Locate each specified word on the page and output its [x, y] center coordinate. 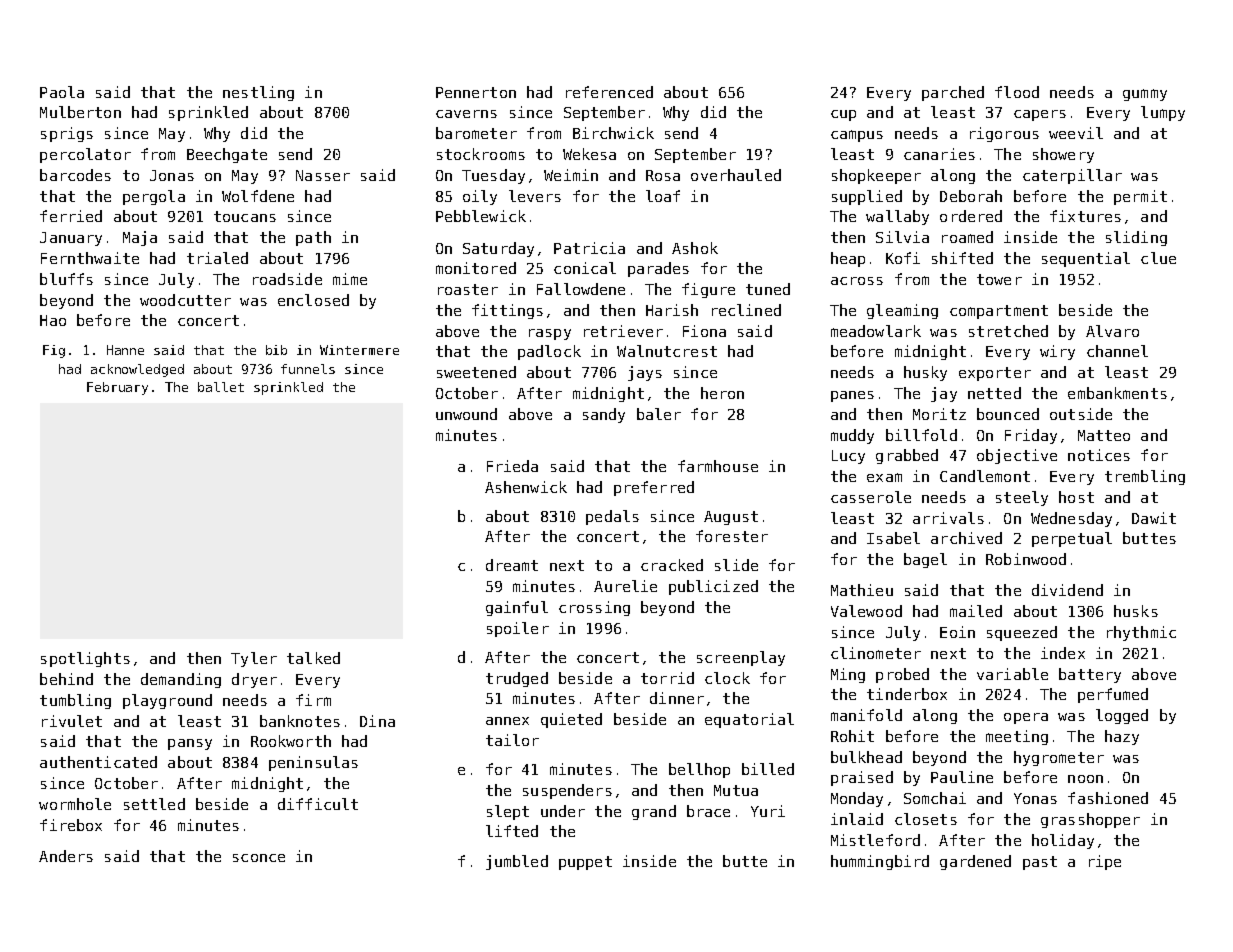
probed [902, 675]
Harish [672, 310]
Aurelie [625, 586]
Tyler [254, 659]
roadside [287, 279]
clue [1158, 258]
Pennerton [476, 92]
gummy [1145, 95]
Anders [66, 856]
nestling [258, 93]
